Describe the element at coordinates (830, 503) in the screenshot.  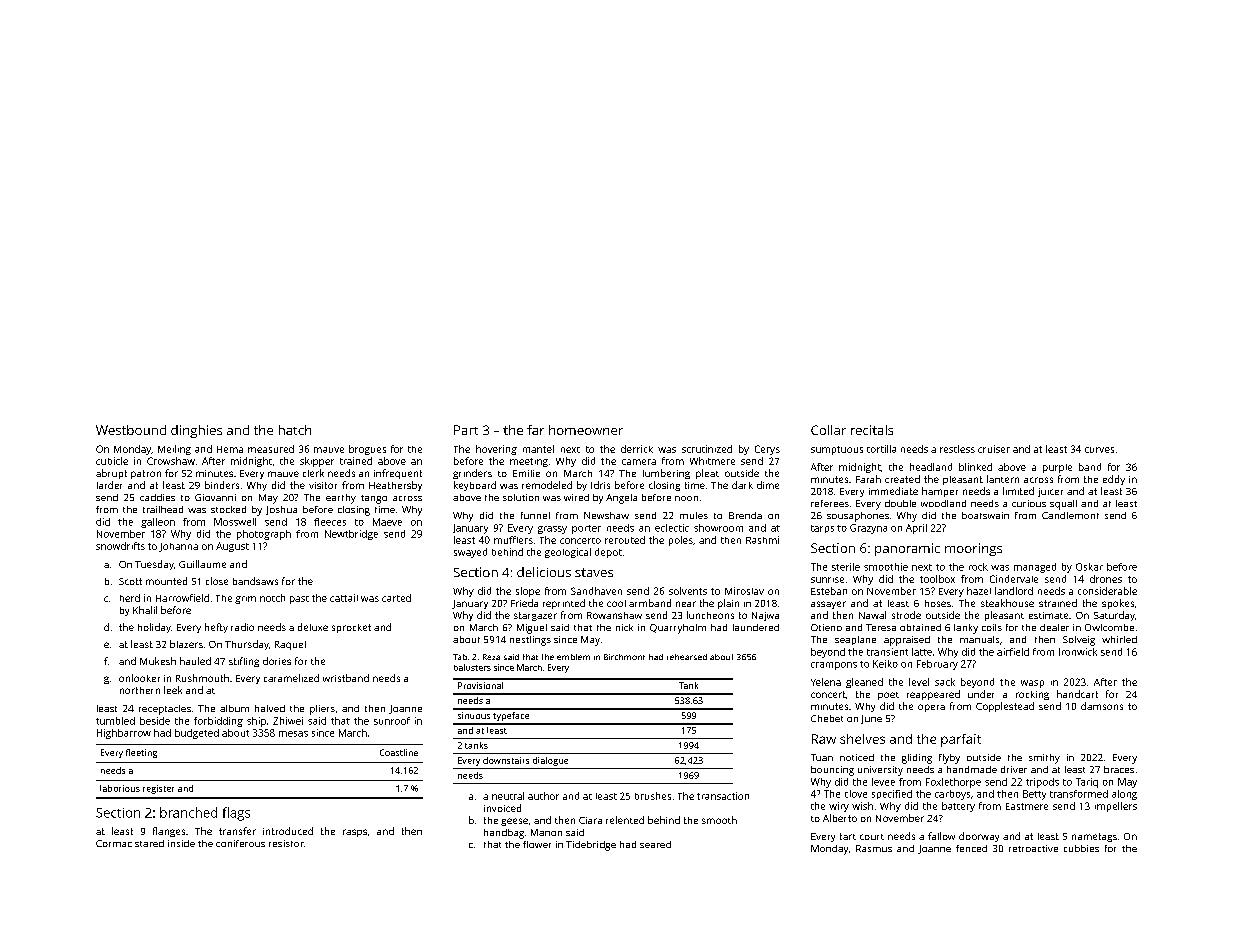
I see `referees` at that location.
